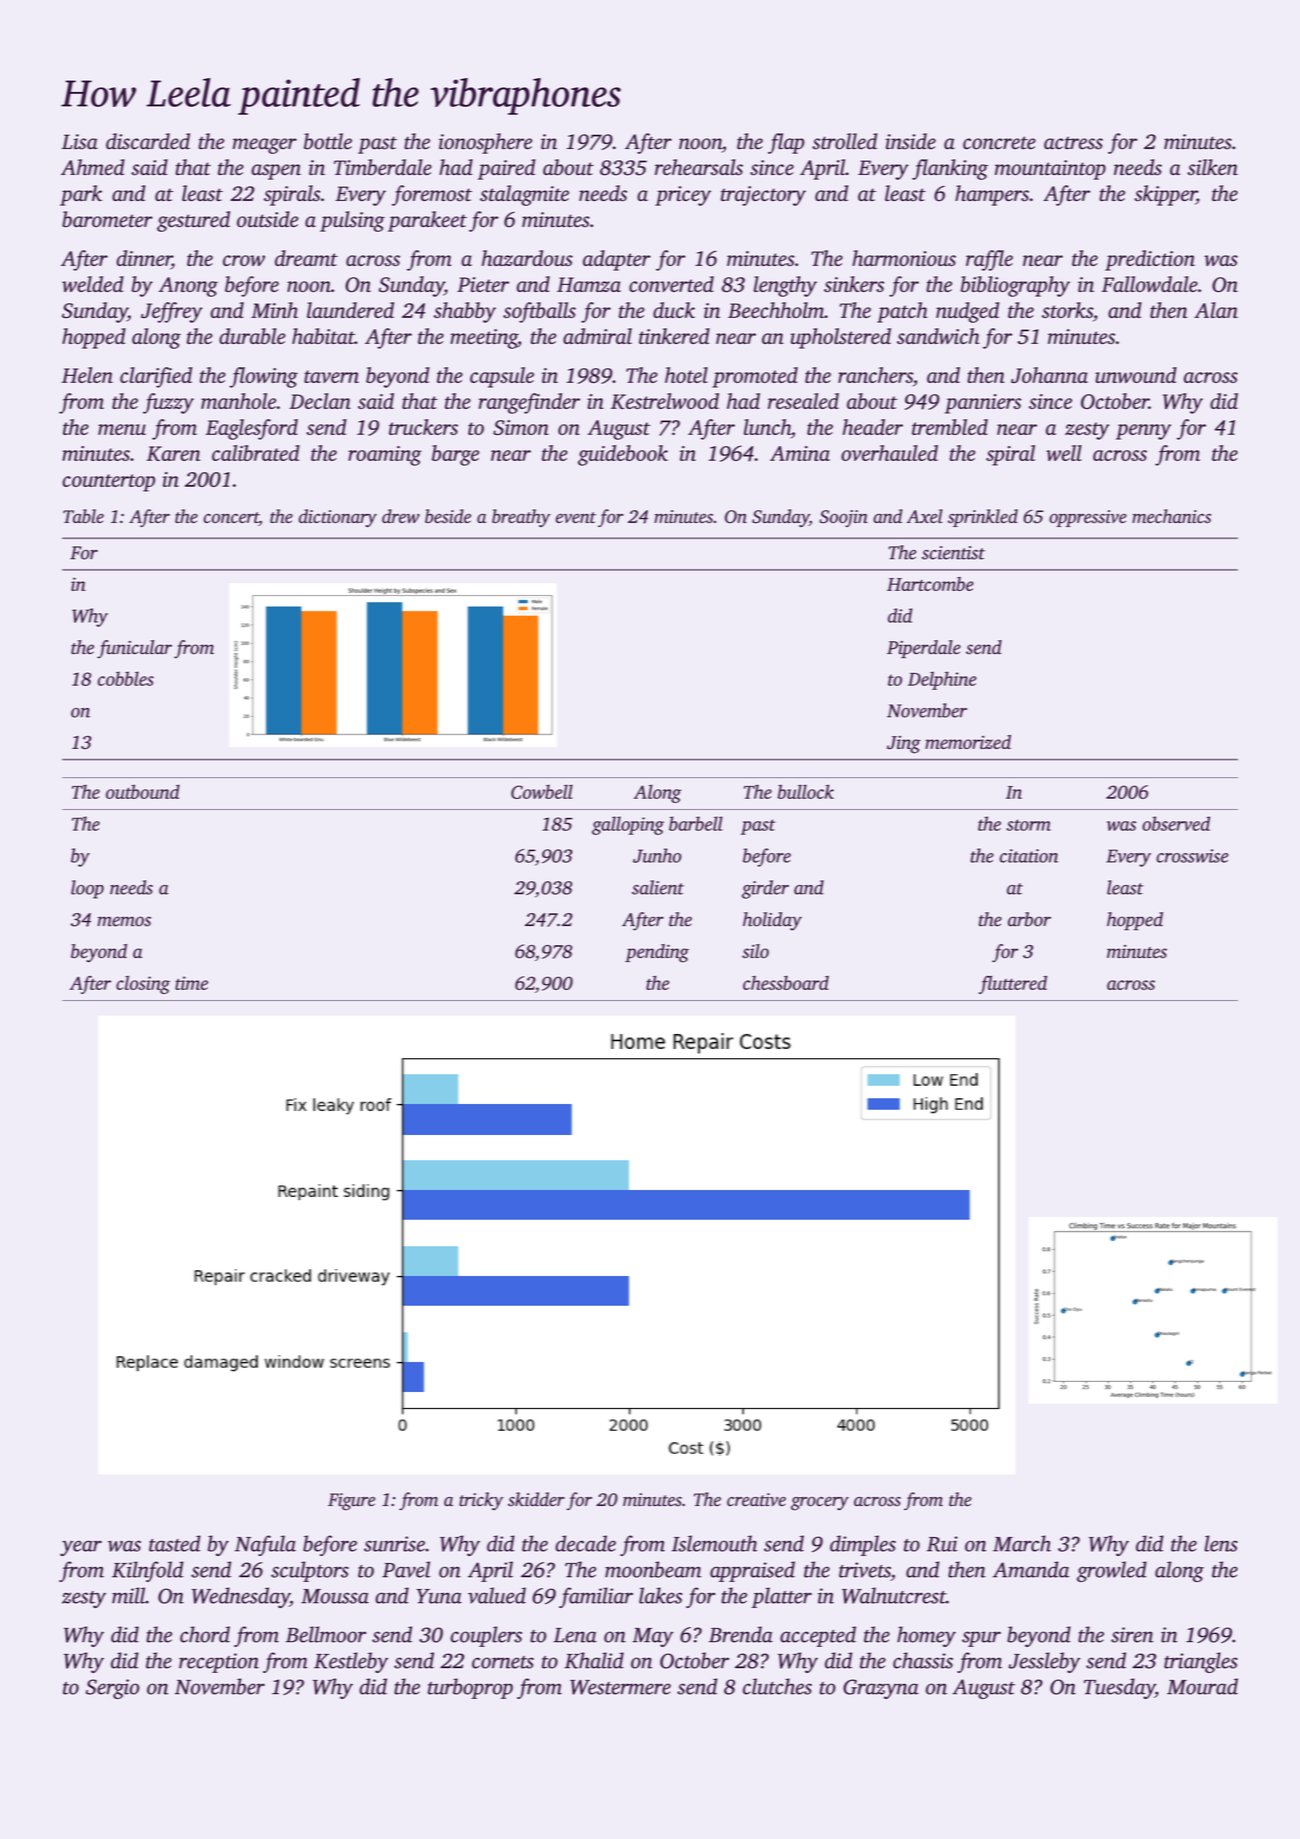  I want to click on bottle, so click(328, 141).
